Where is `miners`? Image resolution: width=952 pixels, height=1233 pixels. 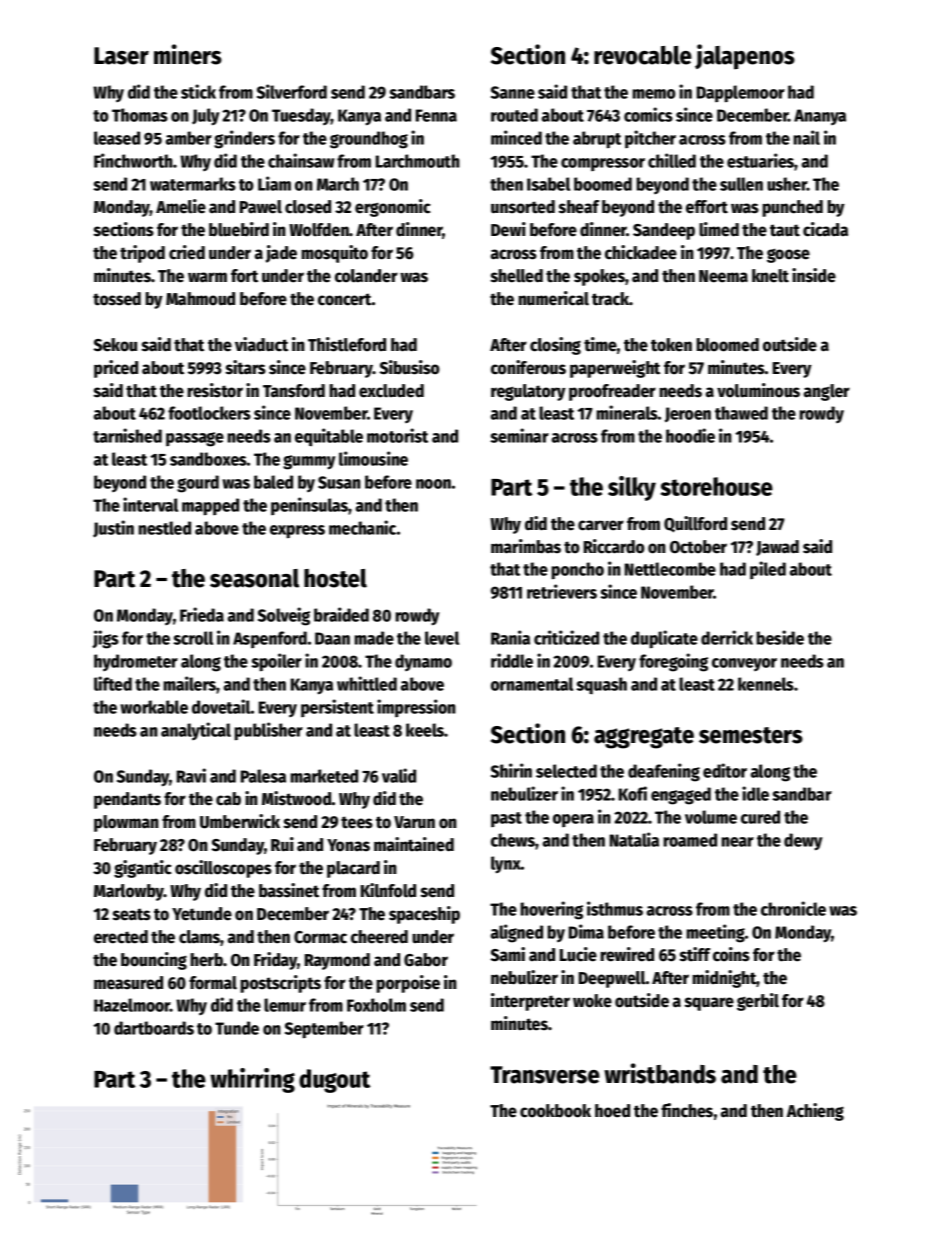 miners is located at coordinates (188, 54).
